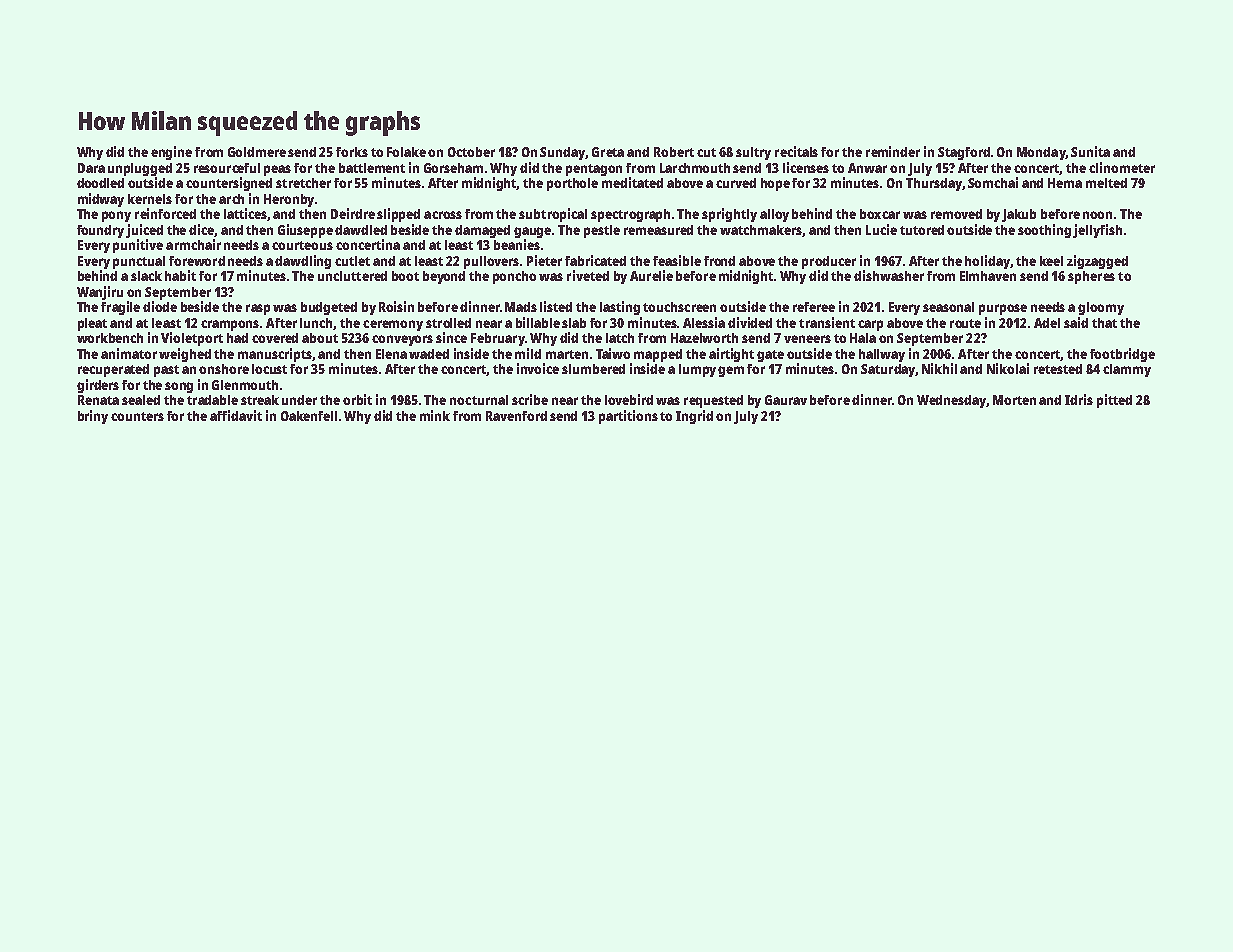 The height and width of the document is (952, 1233). Describe the element at coordinates (632, 182) in the document. I see `meditated` at that location.
